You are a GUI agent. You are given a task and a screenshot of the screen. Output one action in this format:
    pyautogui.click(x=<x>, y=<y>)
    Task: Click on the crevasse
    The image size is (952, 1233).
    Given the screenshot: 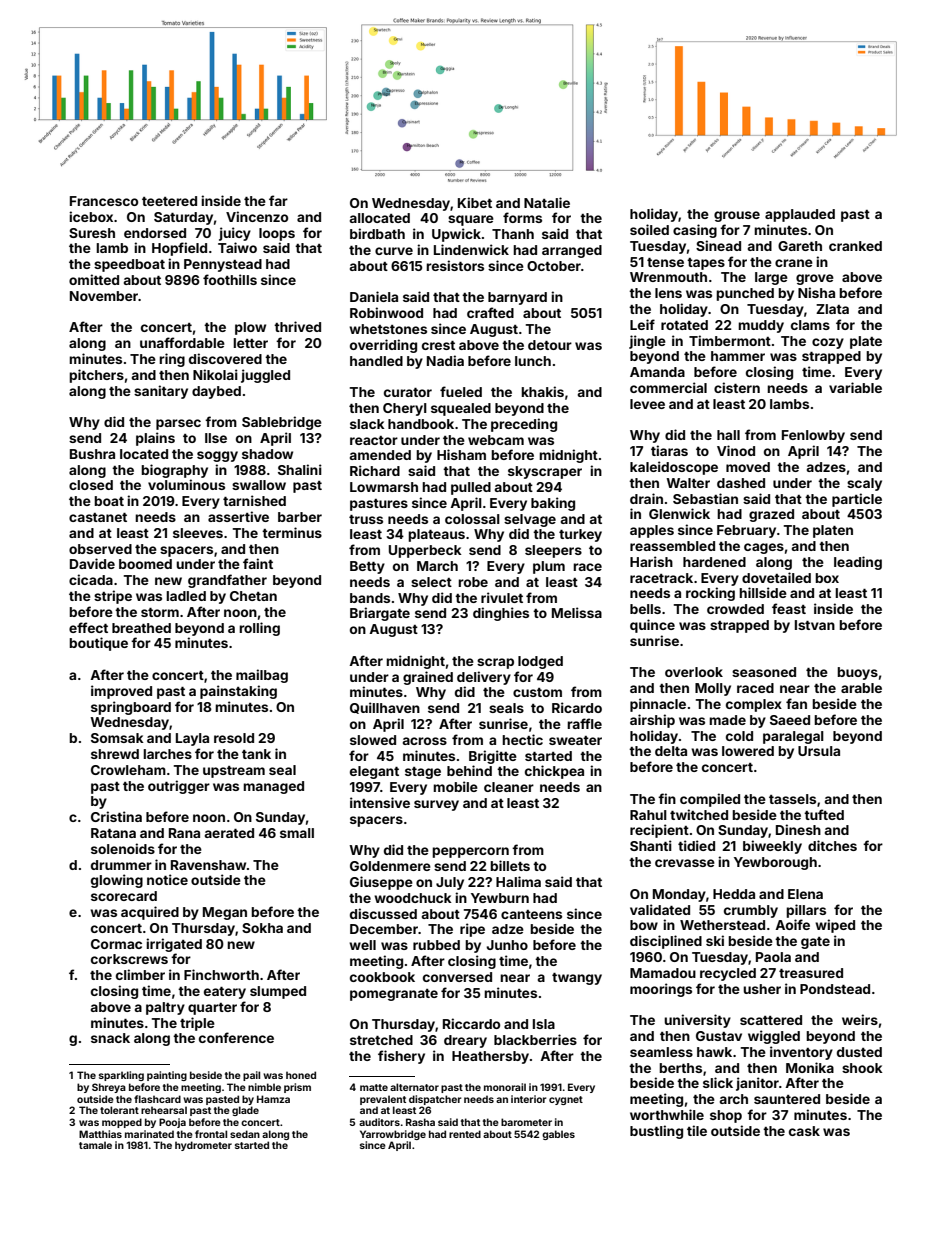 What is the action you would take?
    pyautogui.click(x=685, y=863)
